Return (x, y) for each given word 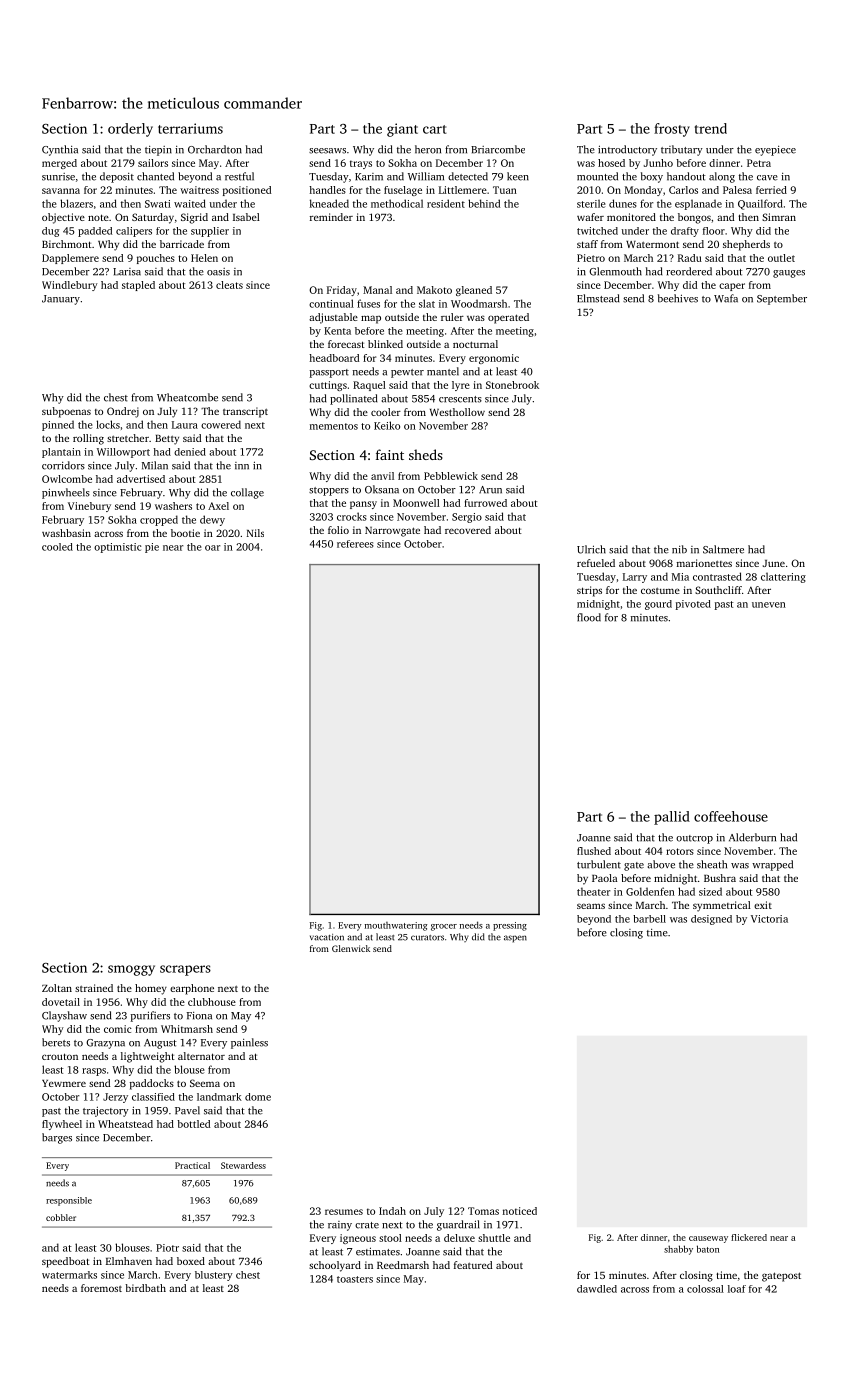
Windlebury (70, 286)
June (774, 563)
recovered (468, 530)
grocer (444, 927)
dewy (212, 520)
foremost (101, 1288)
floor (714, 231)
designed (711, 920)
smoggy (131, 970)
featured (473, 1265)
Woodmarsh (479, 303)
